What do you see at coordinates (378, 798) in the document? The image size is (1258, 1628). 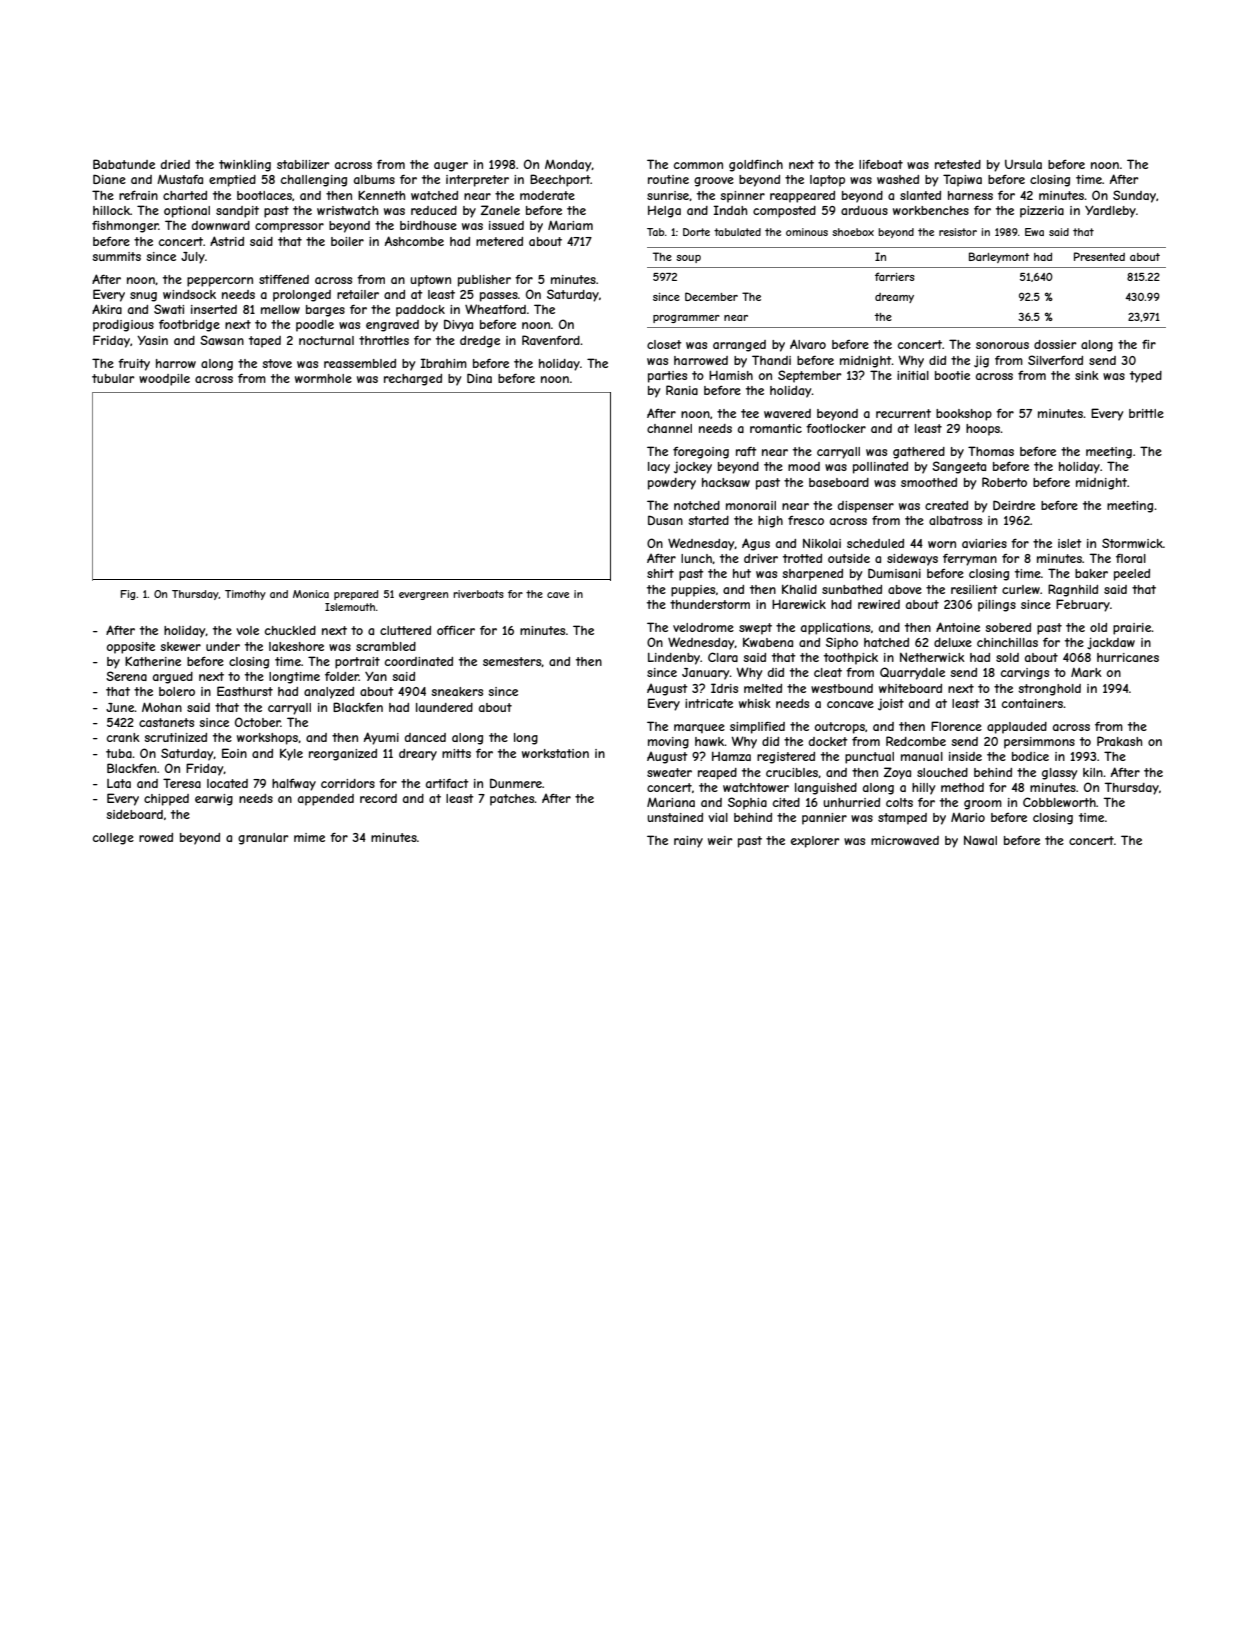 I see `record` at bounding box center [378, 798].
